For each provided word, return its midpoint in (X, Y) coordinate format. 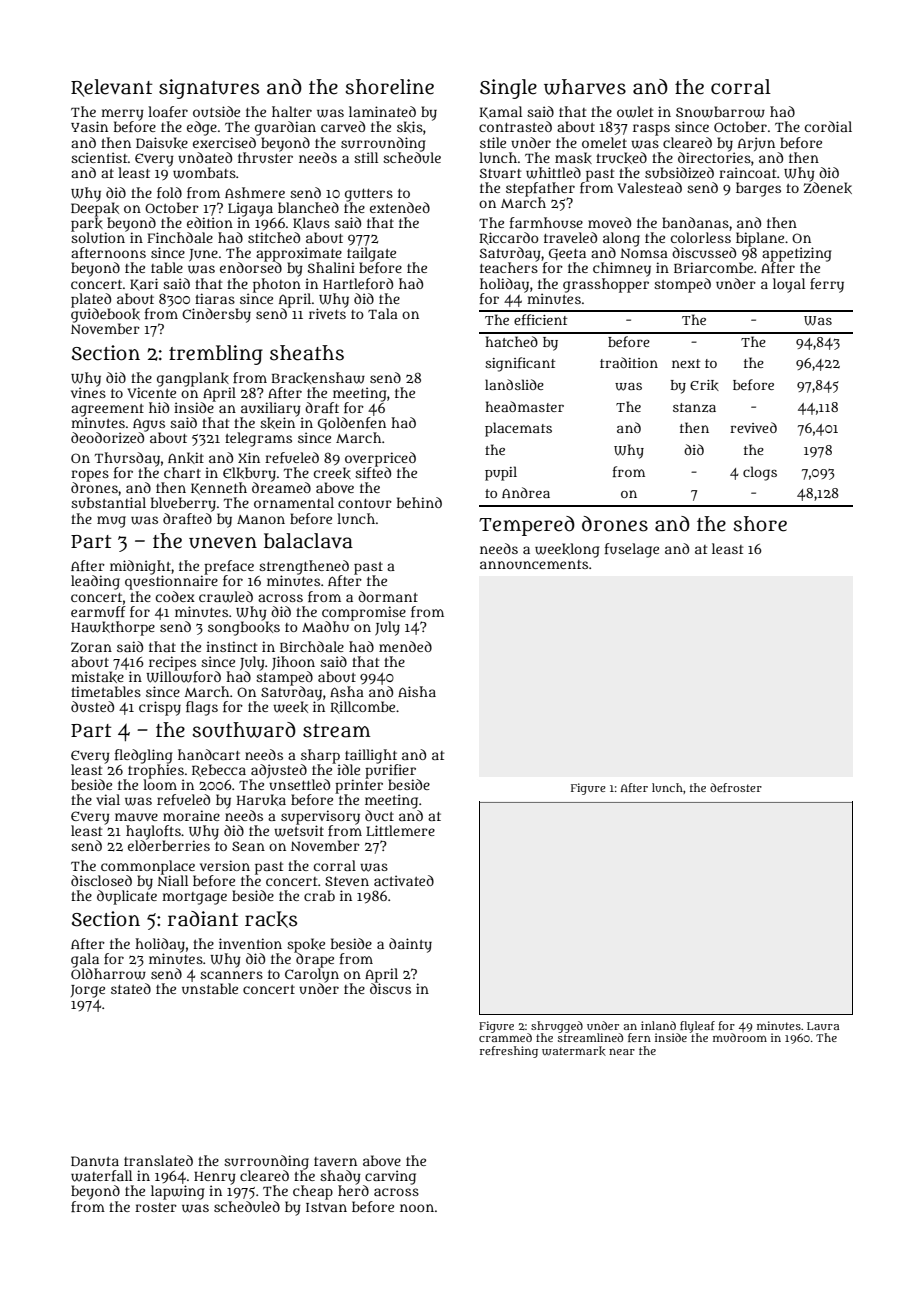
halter (292, 111)
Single (508, 89)
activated (404, 880)
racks (271, 919)
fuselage (632, 550)
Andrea (526, 492)
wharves (585, 87)
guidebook (105, 315)
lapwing (177, 1192)
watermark (574, 1051)
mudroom (740, 1037)
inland (658, 1025)
